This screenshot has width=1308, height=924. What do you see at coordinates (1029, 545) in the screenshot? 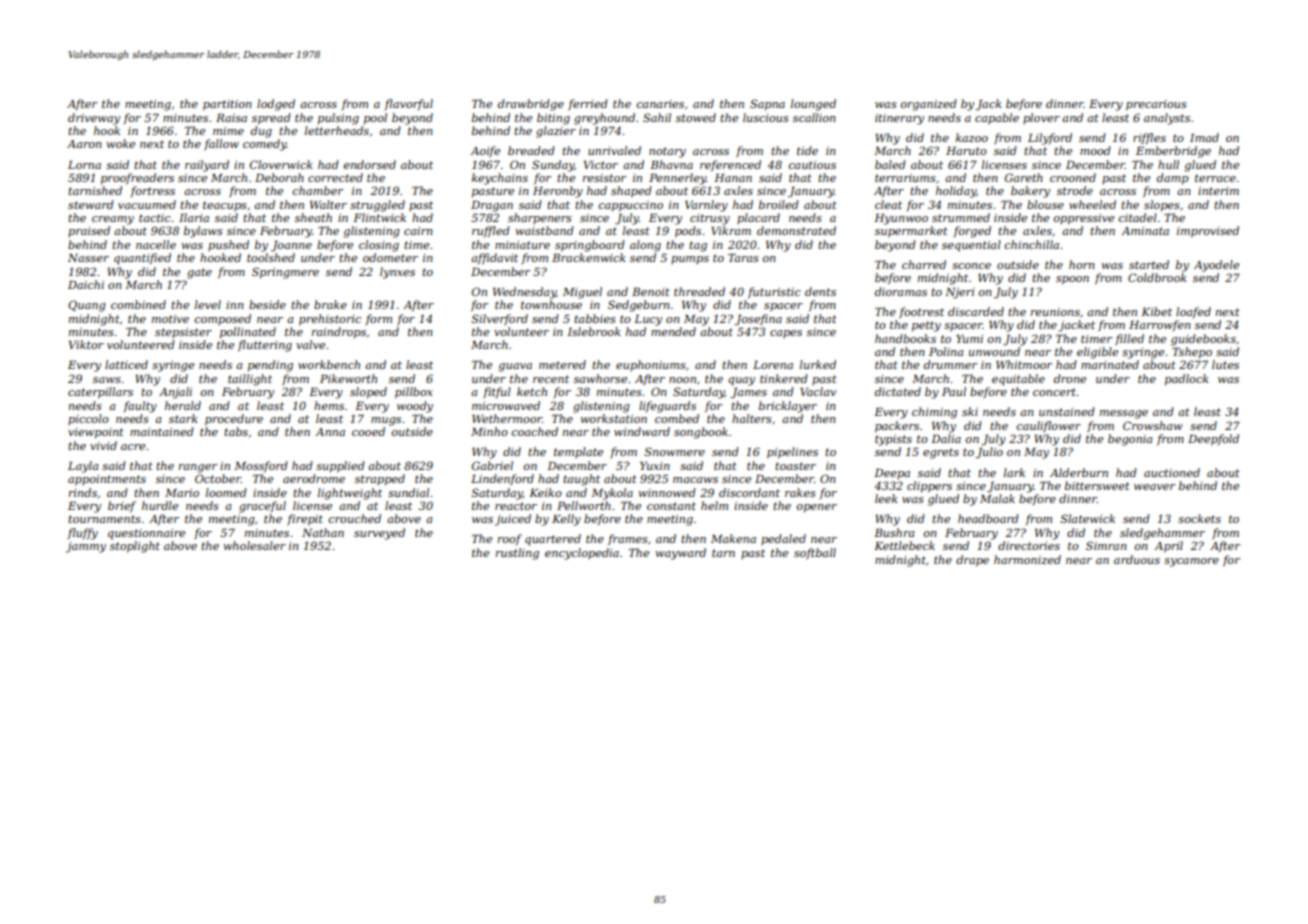
I see `directories` at bounding box center [1029, 545].
